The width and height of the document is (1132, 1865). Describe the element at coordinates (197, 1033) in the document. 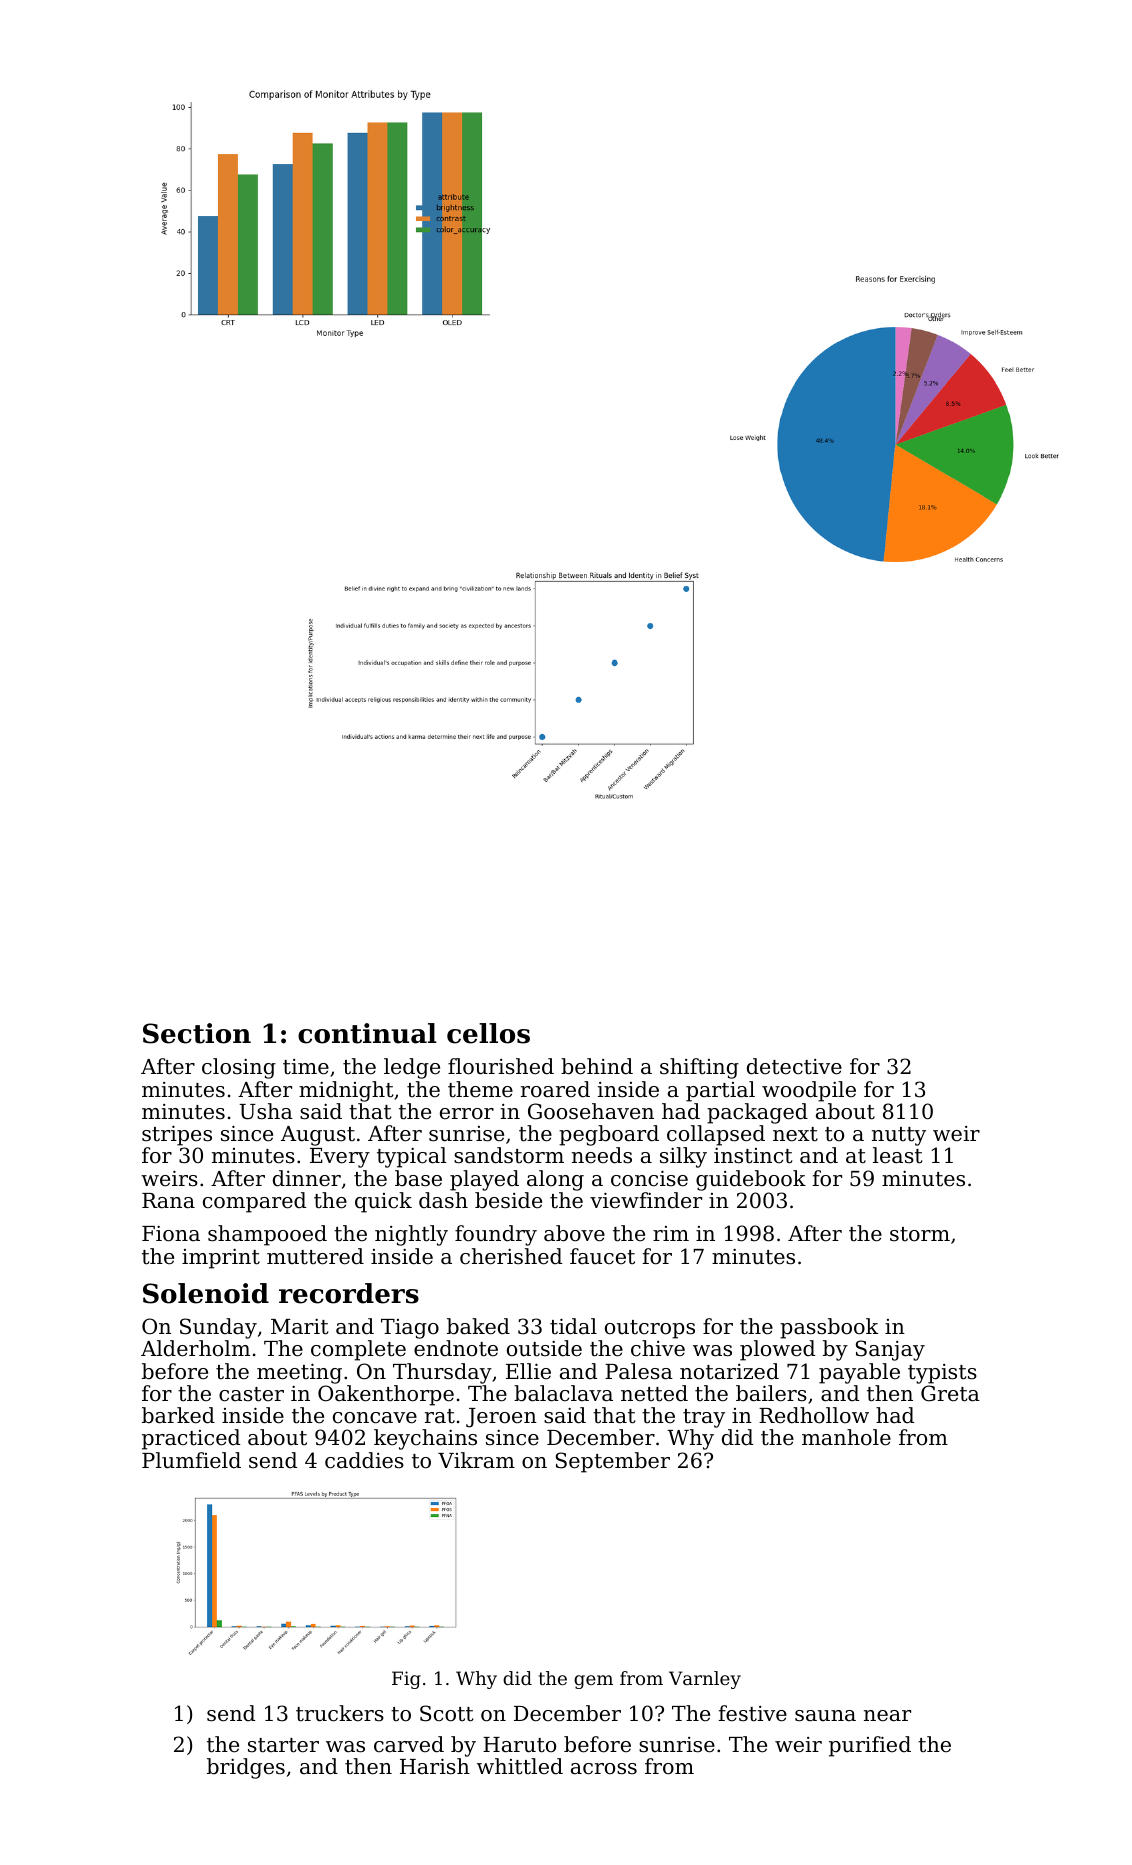

I see `Section` at that location.
